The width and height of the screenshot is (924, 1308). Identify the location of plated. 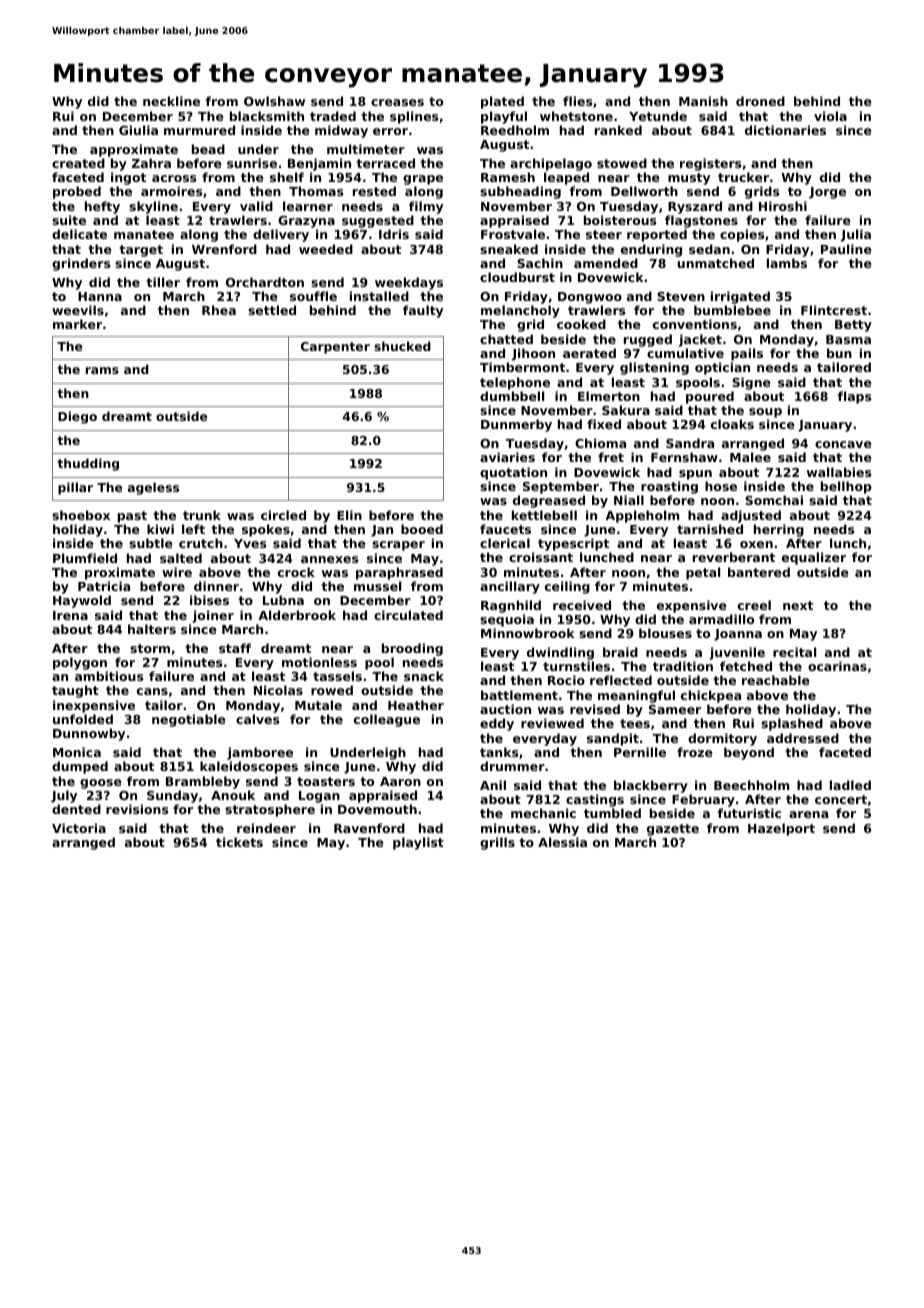
(502, 102).
